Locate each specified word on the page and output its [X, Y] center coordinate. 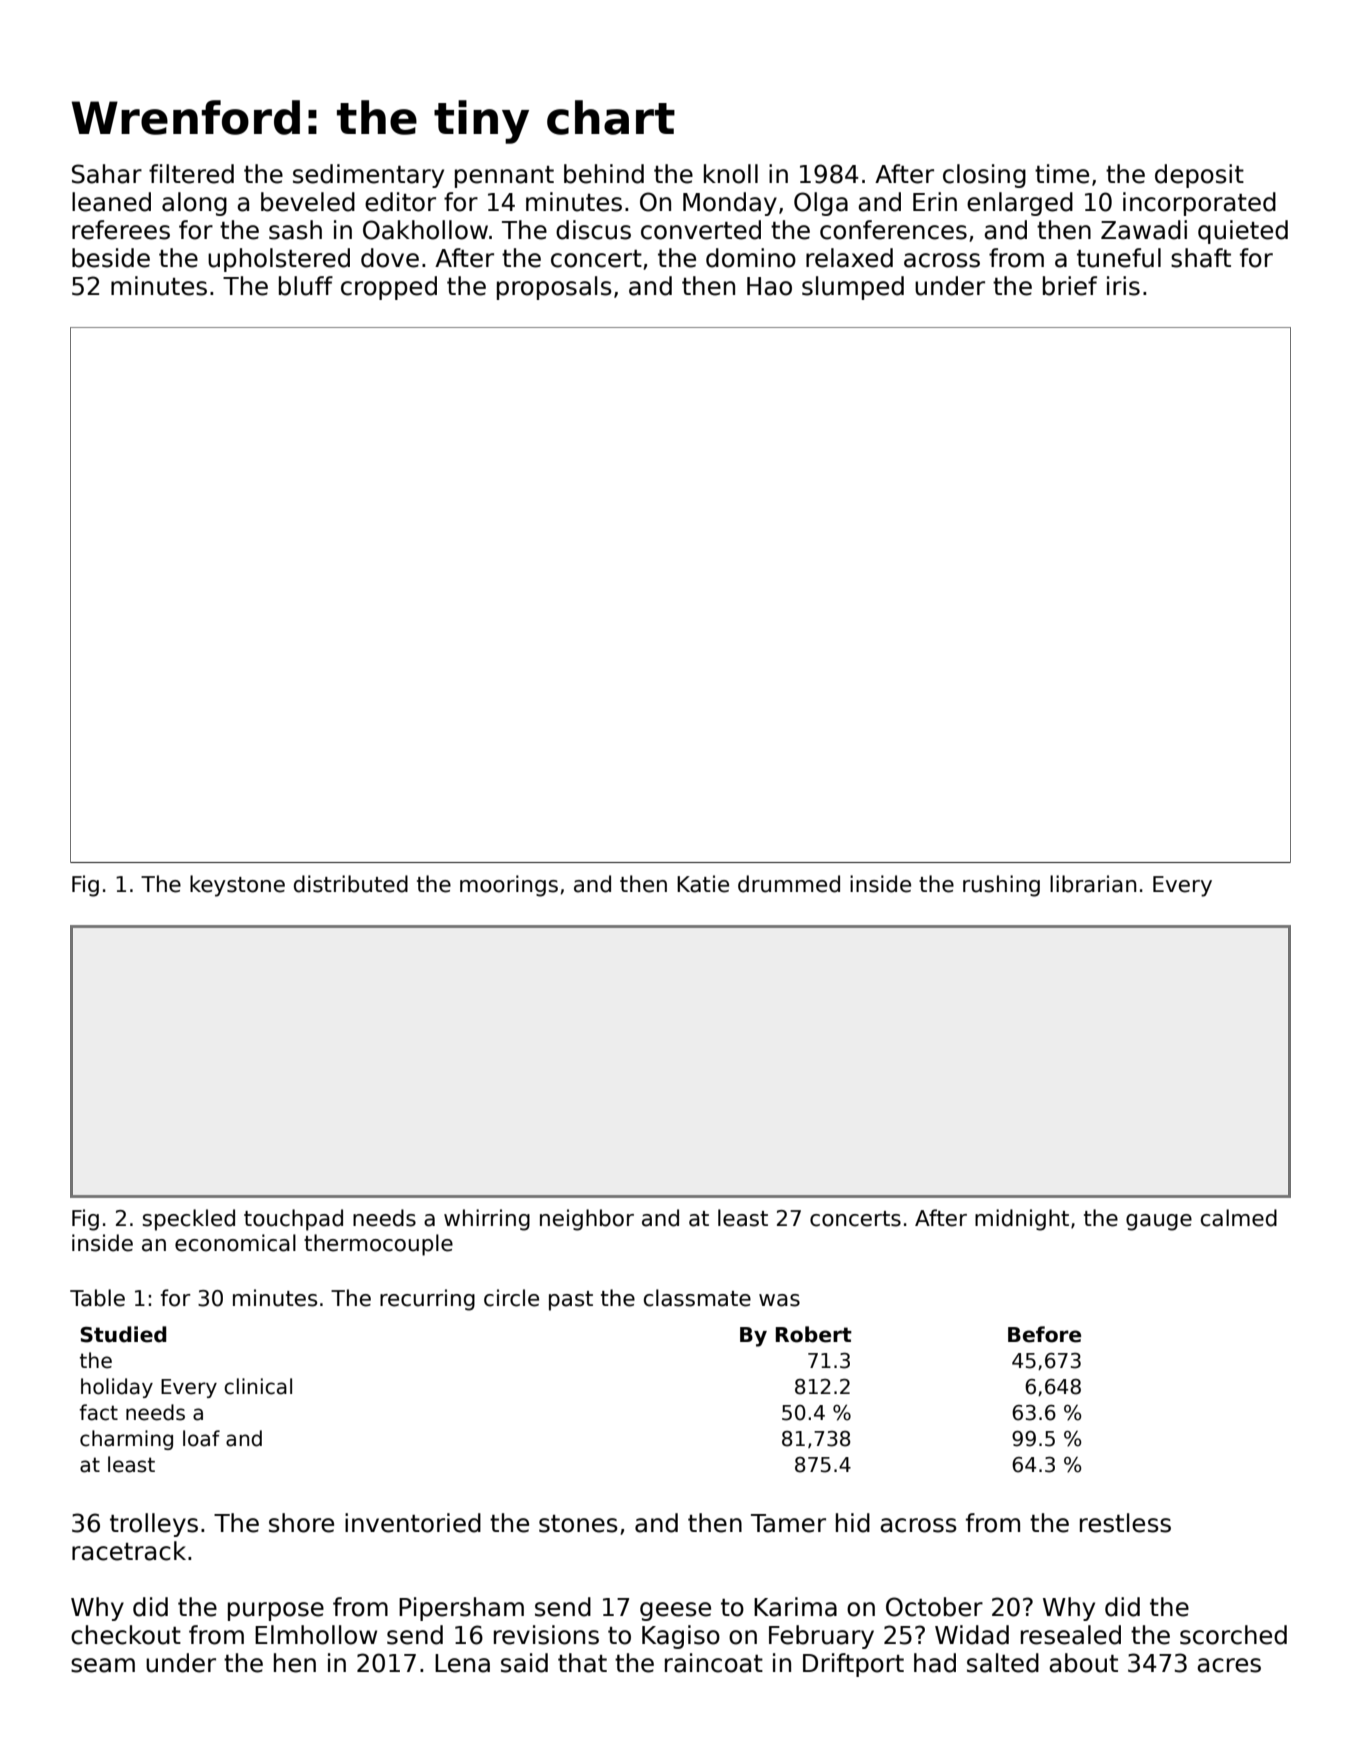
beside [111, 258]
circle [511, 1298]
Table [97, 1298]
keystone [237, 886]
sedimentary [368, 176]
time [1062, 174]
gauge [1159, 1222]
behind [604, 174]
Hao [769, 286]
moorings [509, 886]
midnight [1022, 1220]
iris [1123, 286]
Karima [795, 1607]
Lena [462, 1663]
